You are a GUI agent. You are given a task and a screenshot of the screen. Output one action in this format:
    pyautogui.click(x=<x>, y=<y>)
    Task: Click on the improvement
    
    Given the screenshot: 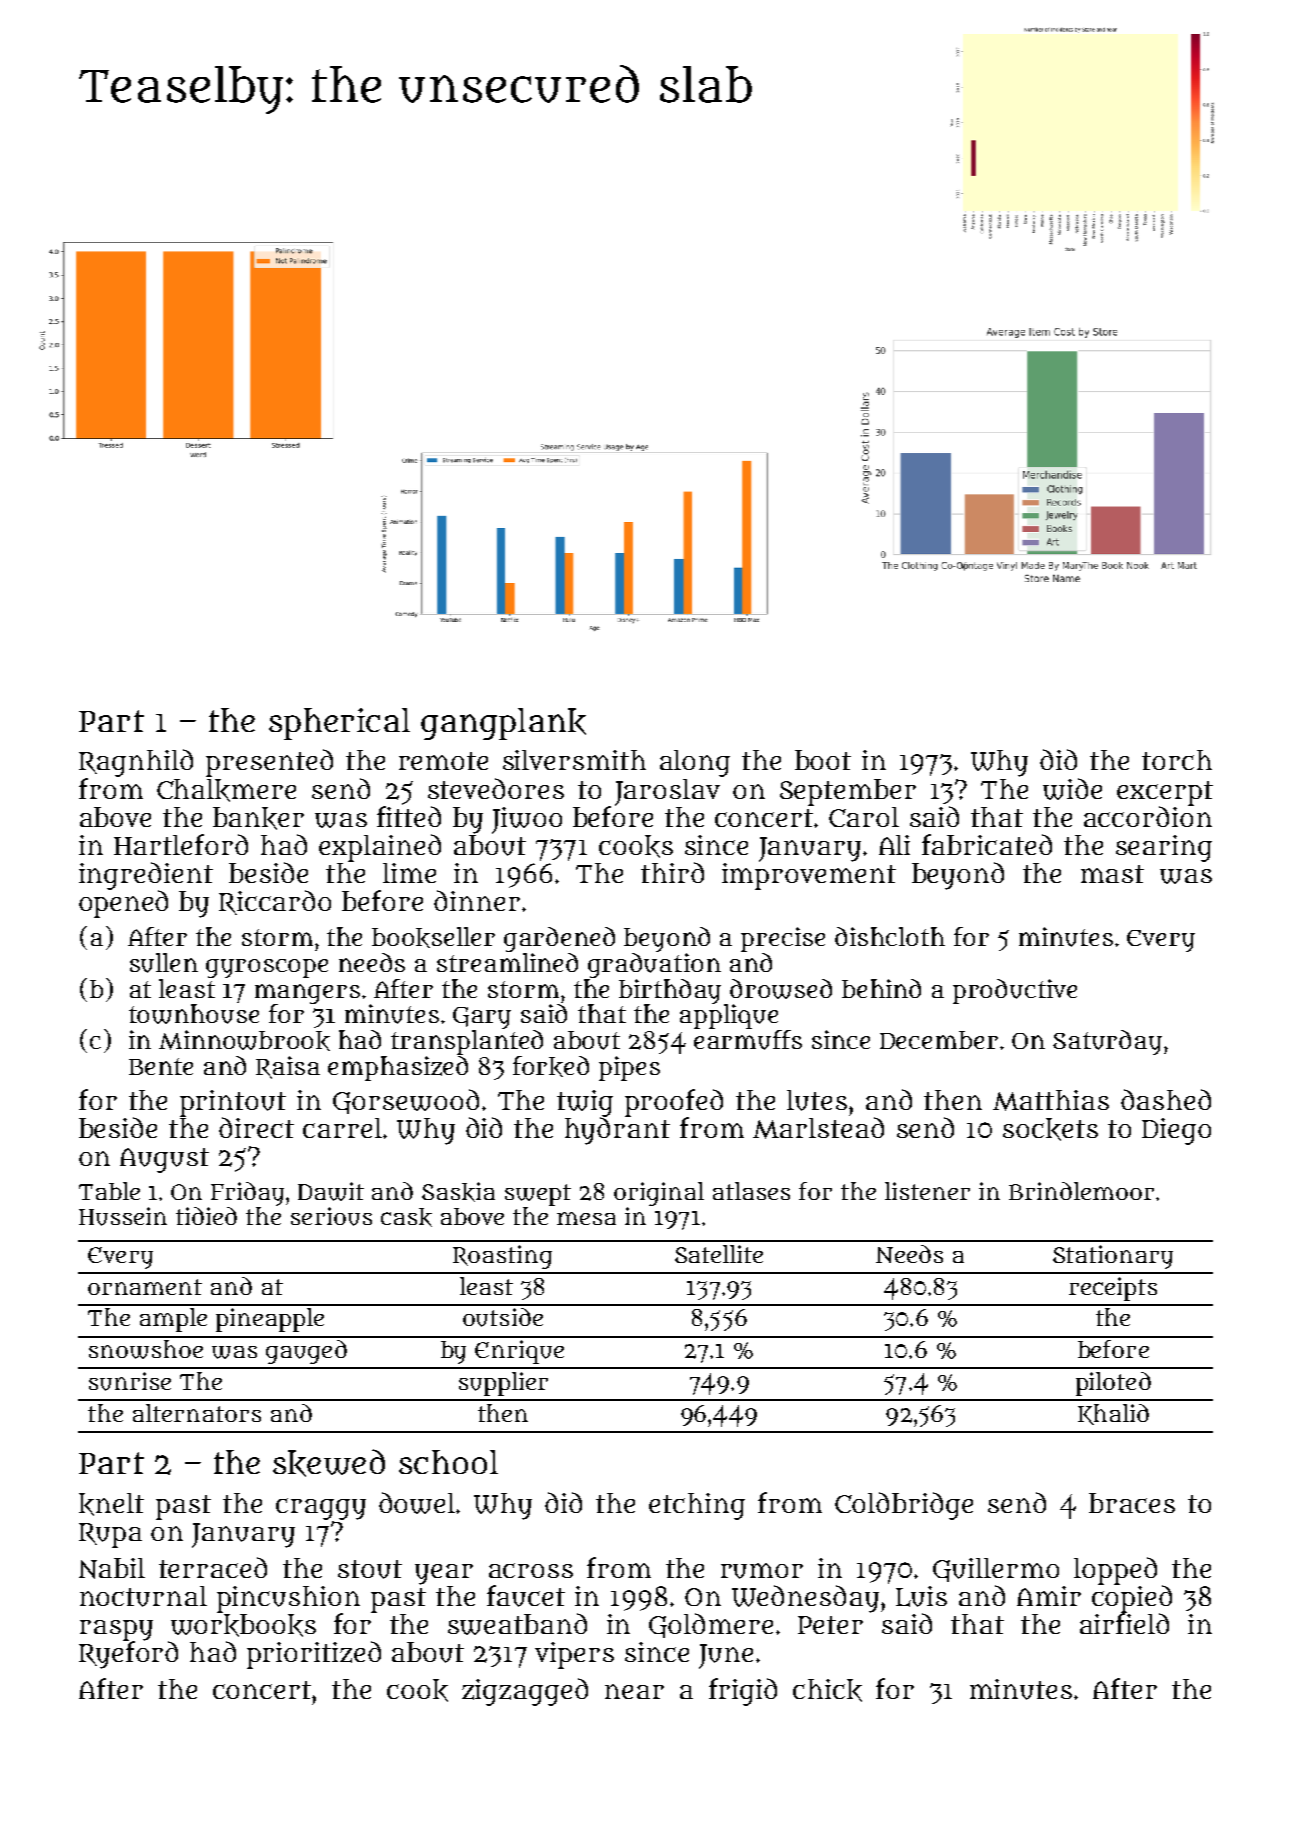 What is the action you would take?
    pyautogui.click(x=809, y=876)
